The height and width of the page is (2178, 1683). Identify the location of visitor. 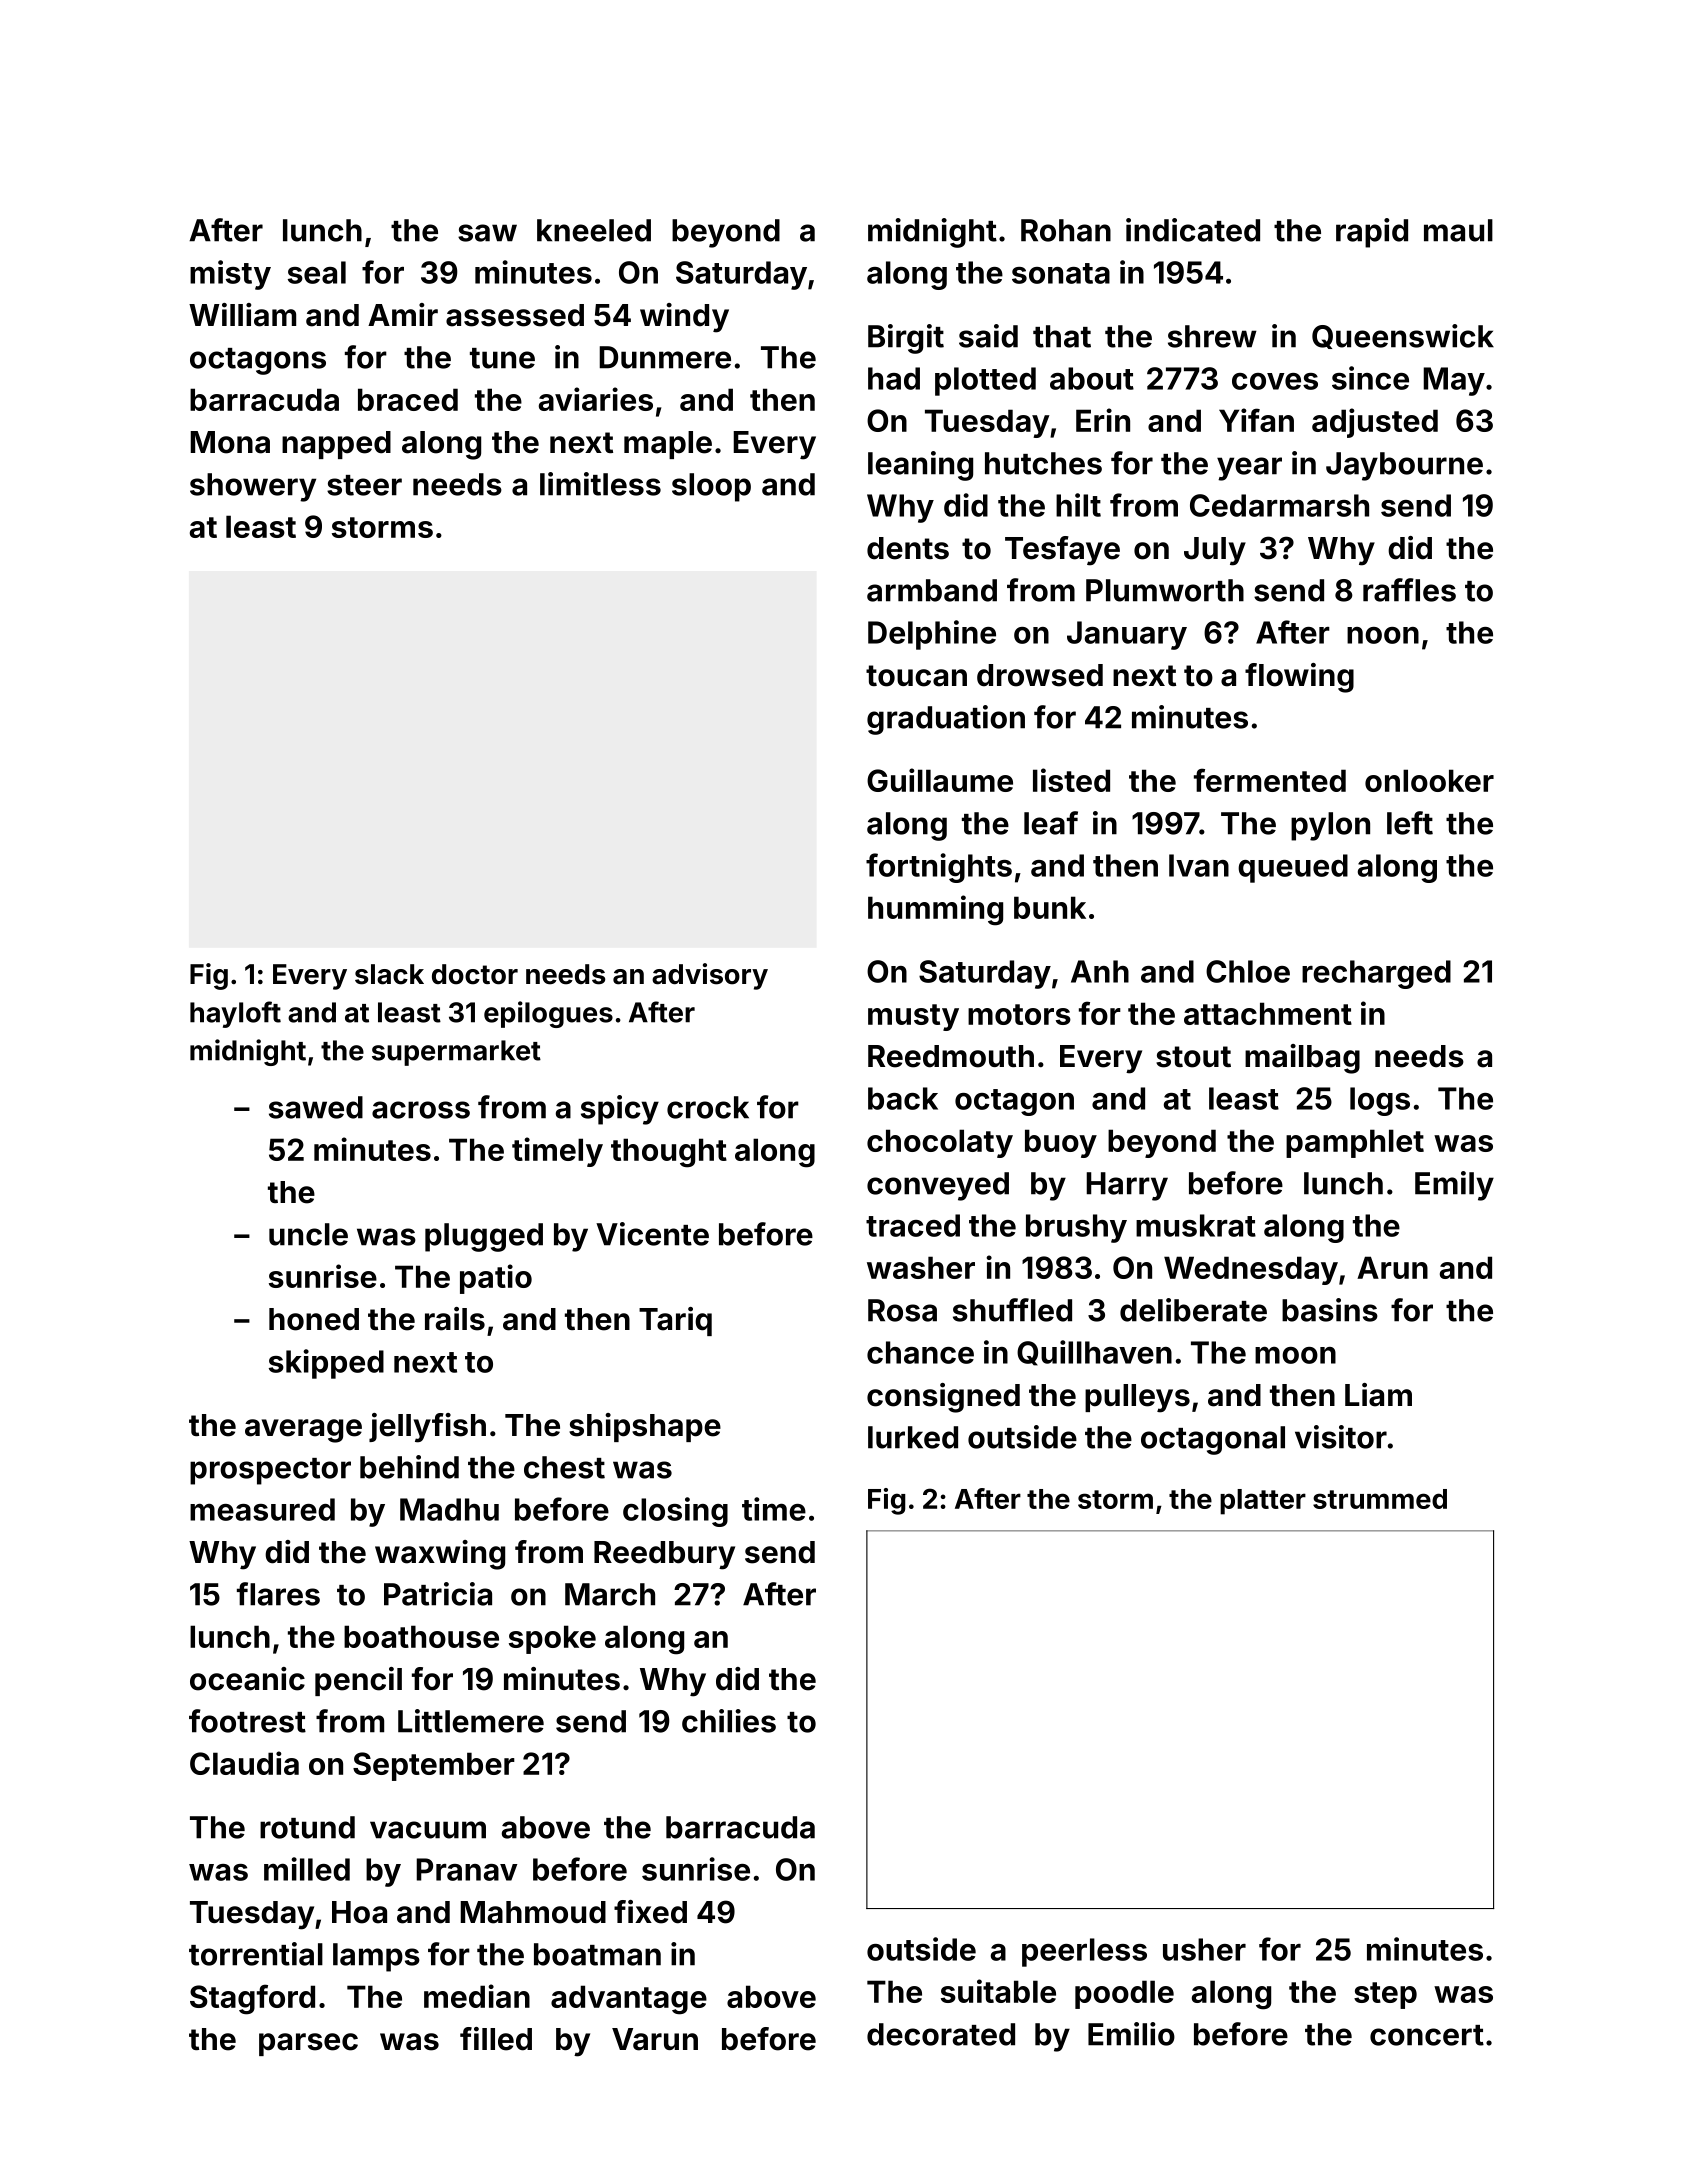
(1341, 1437).
